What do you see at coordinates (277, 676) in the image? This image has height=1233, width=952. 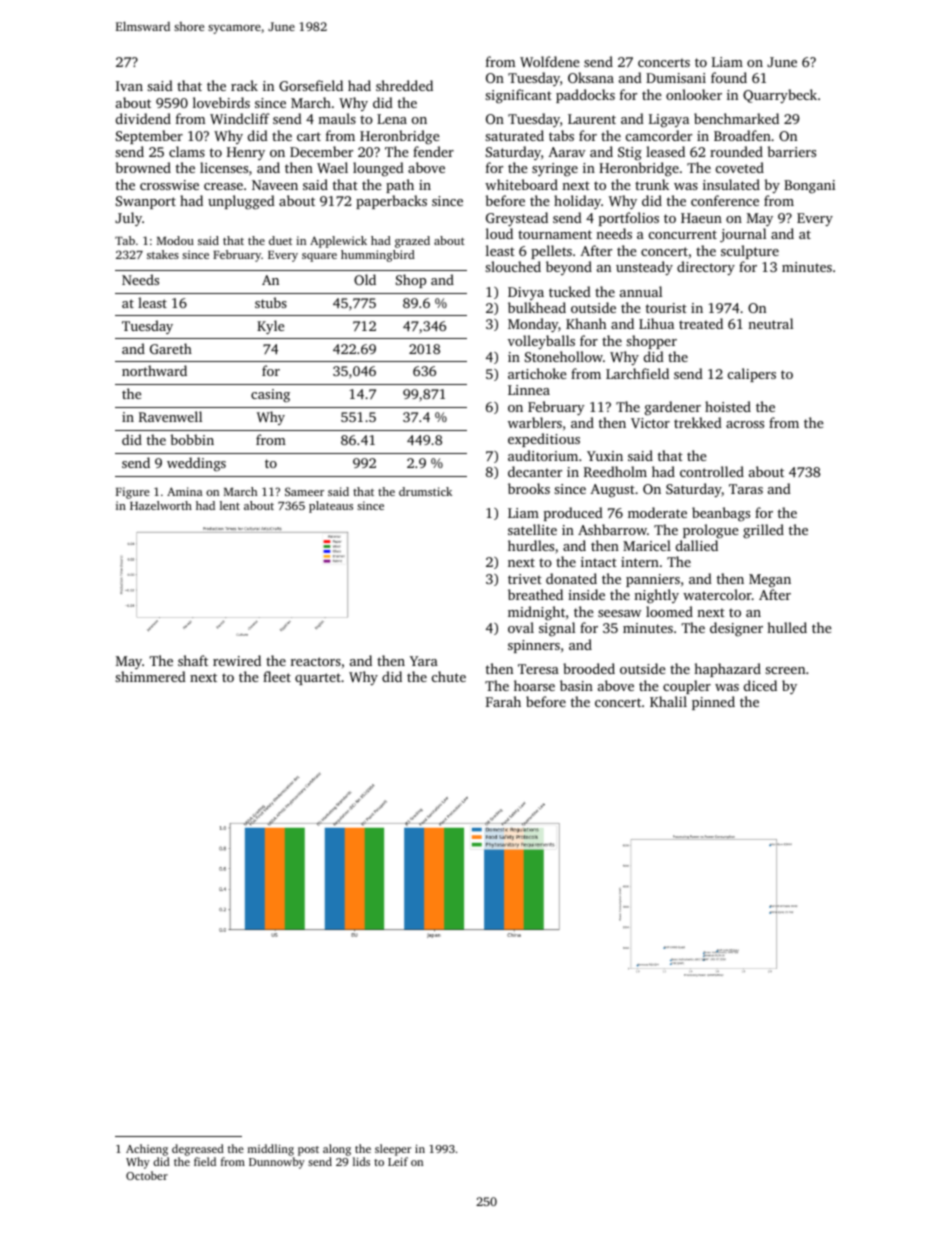 I see `fleet` at bounding box center [277, 676].
